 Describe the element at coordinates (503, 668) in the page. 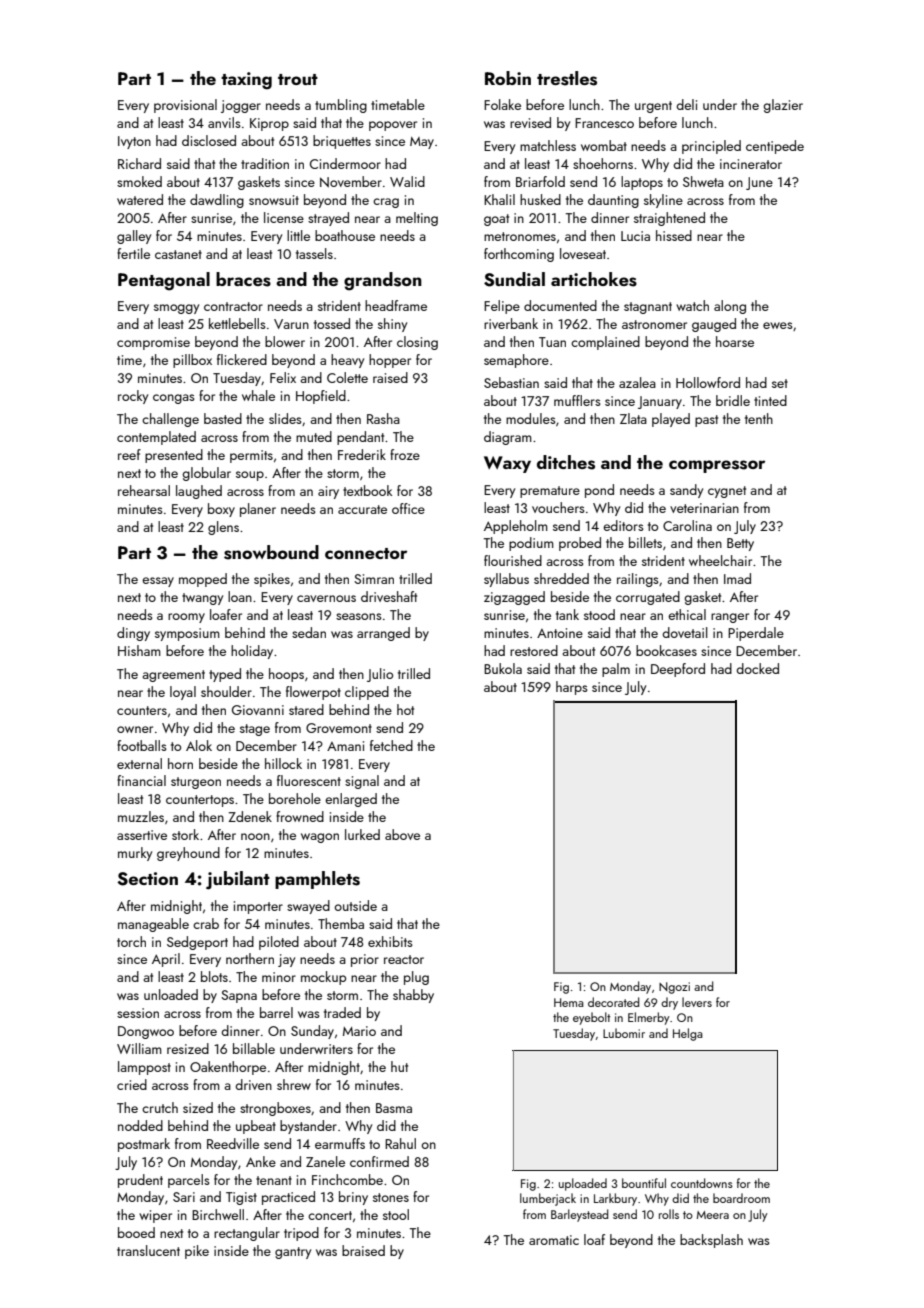

I see `Bukola` at that location.
